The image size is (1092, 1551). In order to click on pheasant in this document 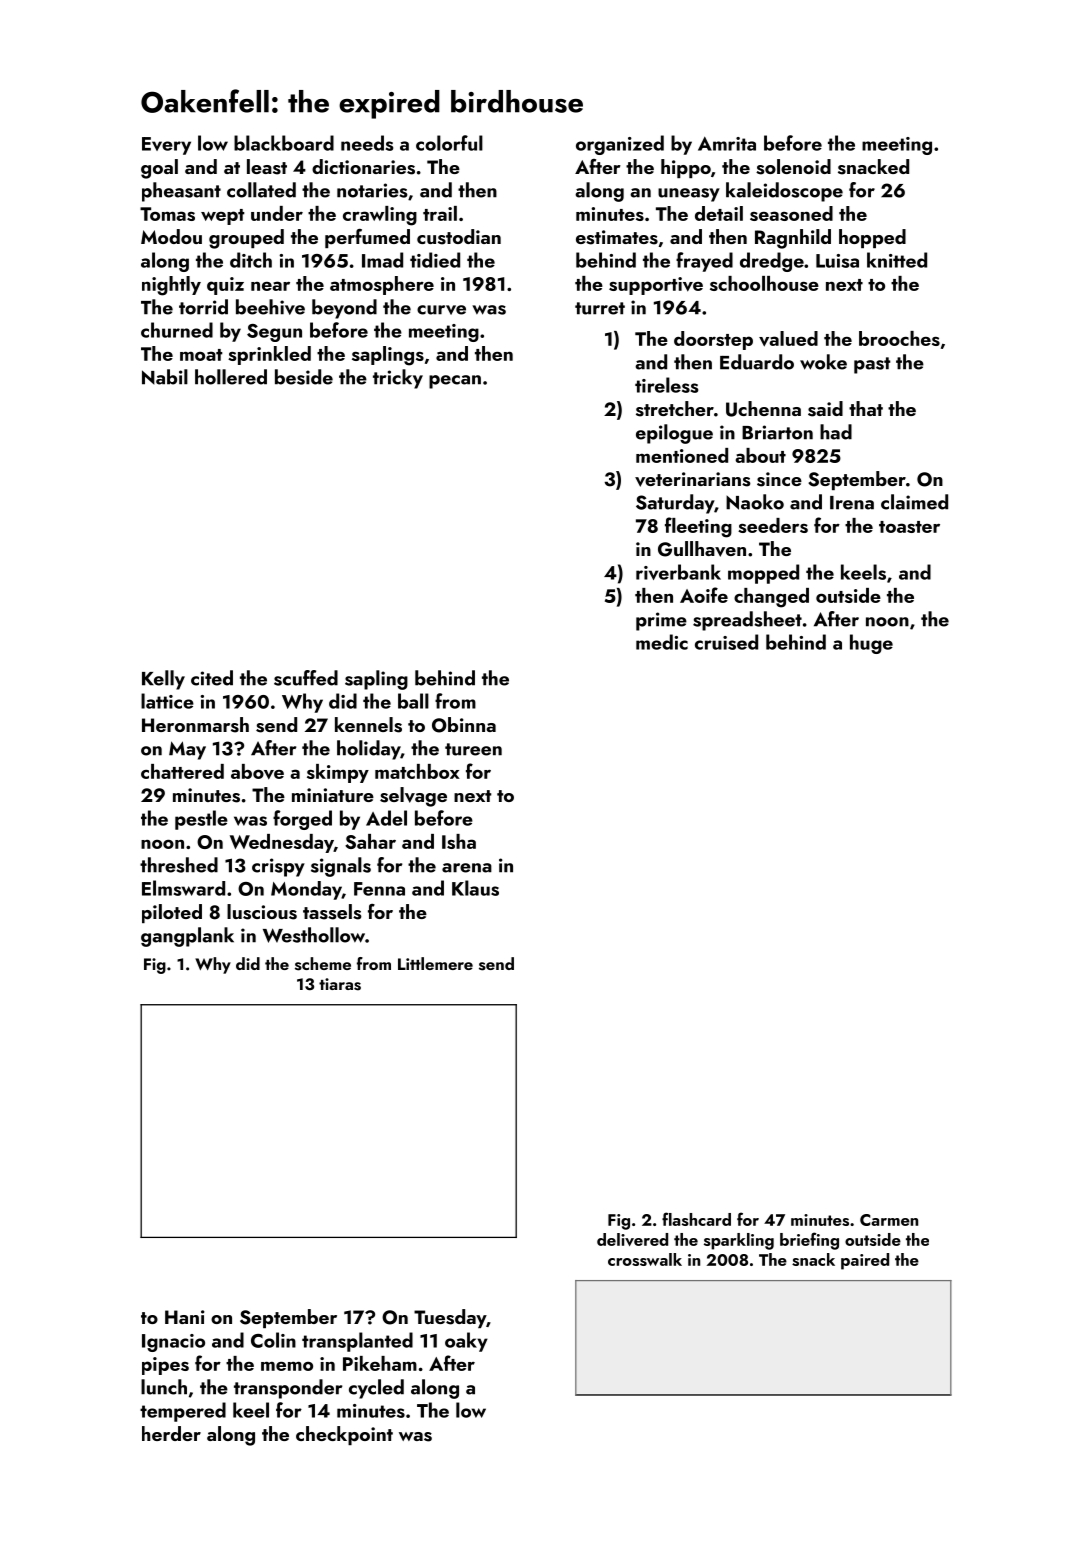, I will do `click(181, 192)`.
